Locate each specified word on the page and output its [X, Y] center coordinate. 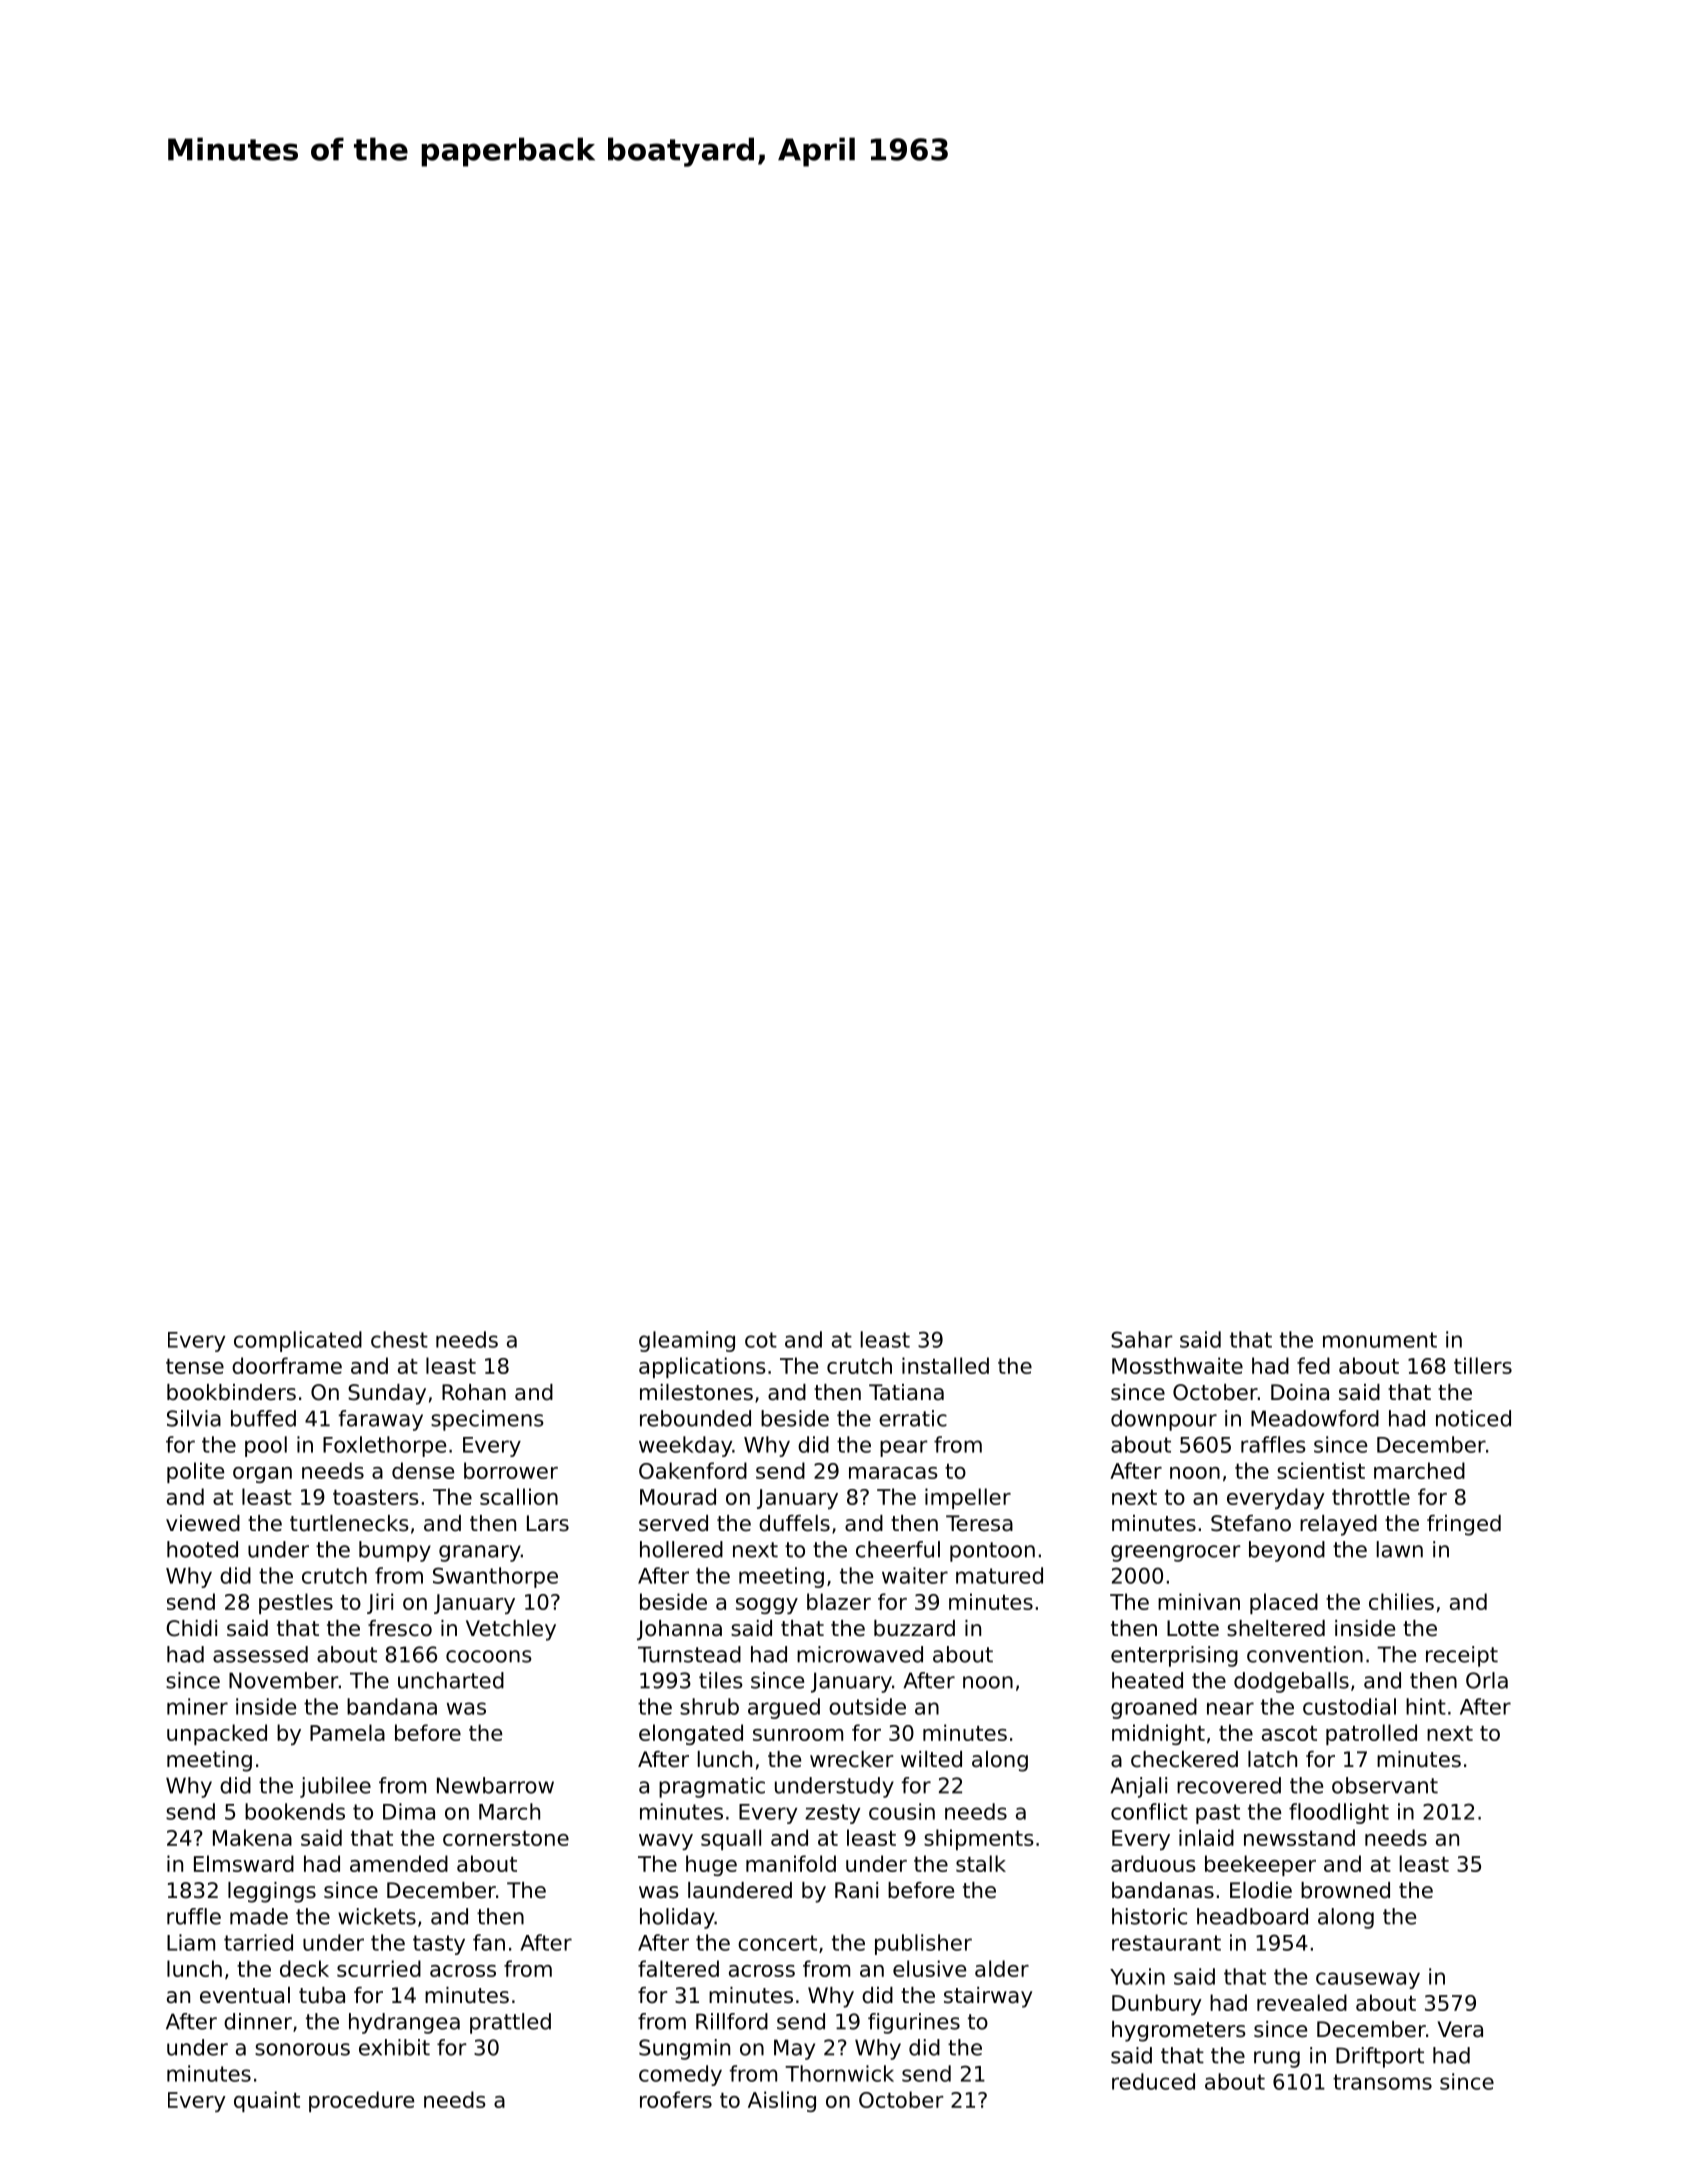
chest [399, 1339]
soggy [767, 1606]
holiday [677, 1918]
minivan [1199, 1601]
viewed [203, 1523]
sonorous [302, 2049]
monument [1380, 1340]
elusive [929, 1968]
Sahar [1142, 1339]
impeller [968, 1498]
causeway [1368, 1980]
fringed [1464, 1525]
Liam [191, 1942]
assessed [260, 1654]
